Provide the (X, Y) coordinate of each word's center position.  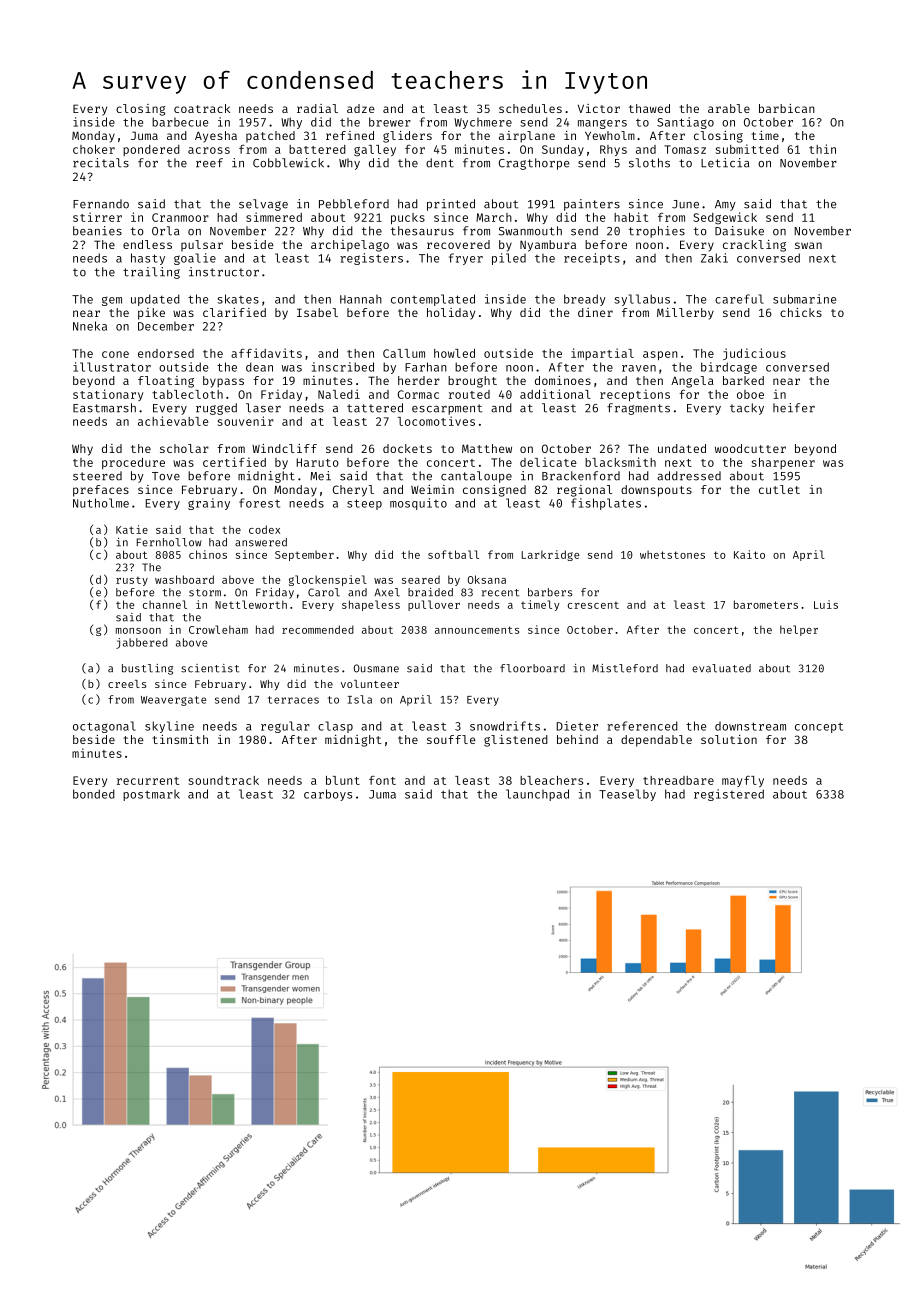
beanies (97, 231)
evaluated (721, 668)
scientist (210, 668)
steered (97, 476)
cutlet (779, 489)
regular (285, 727)
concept (819, 728)
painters (592, 205)
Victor (599, 108)
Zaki (714, 258)
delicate (548, 462)
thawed (649, 108)
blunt (343, 780)
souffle (451, 739)
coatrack (202, 108)
